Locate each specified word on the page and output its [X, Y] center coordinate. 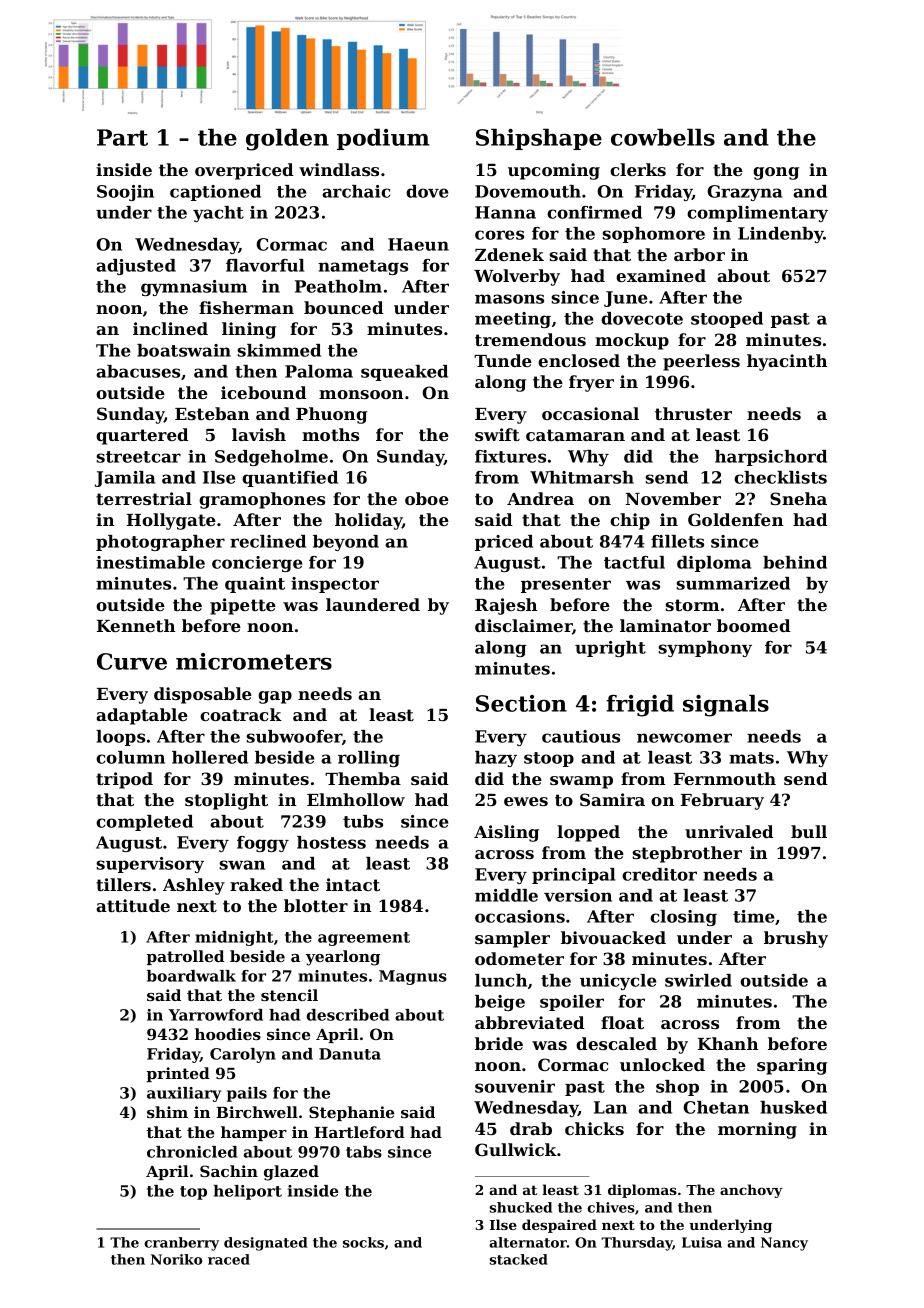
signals [726, 705]
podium [383, 139]
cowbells [663, 137]
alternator [528, 1242]
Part [122, 137]
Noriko [176, 1259]
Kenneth [136, 625]
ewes [526, 801]
